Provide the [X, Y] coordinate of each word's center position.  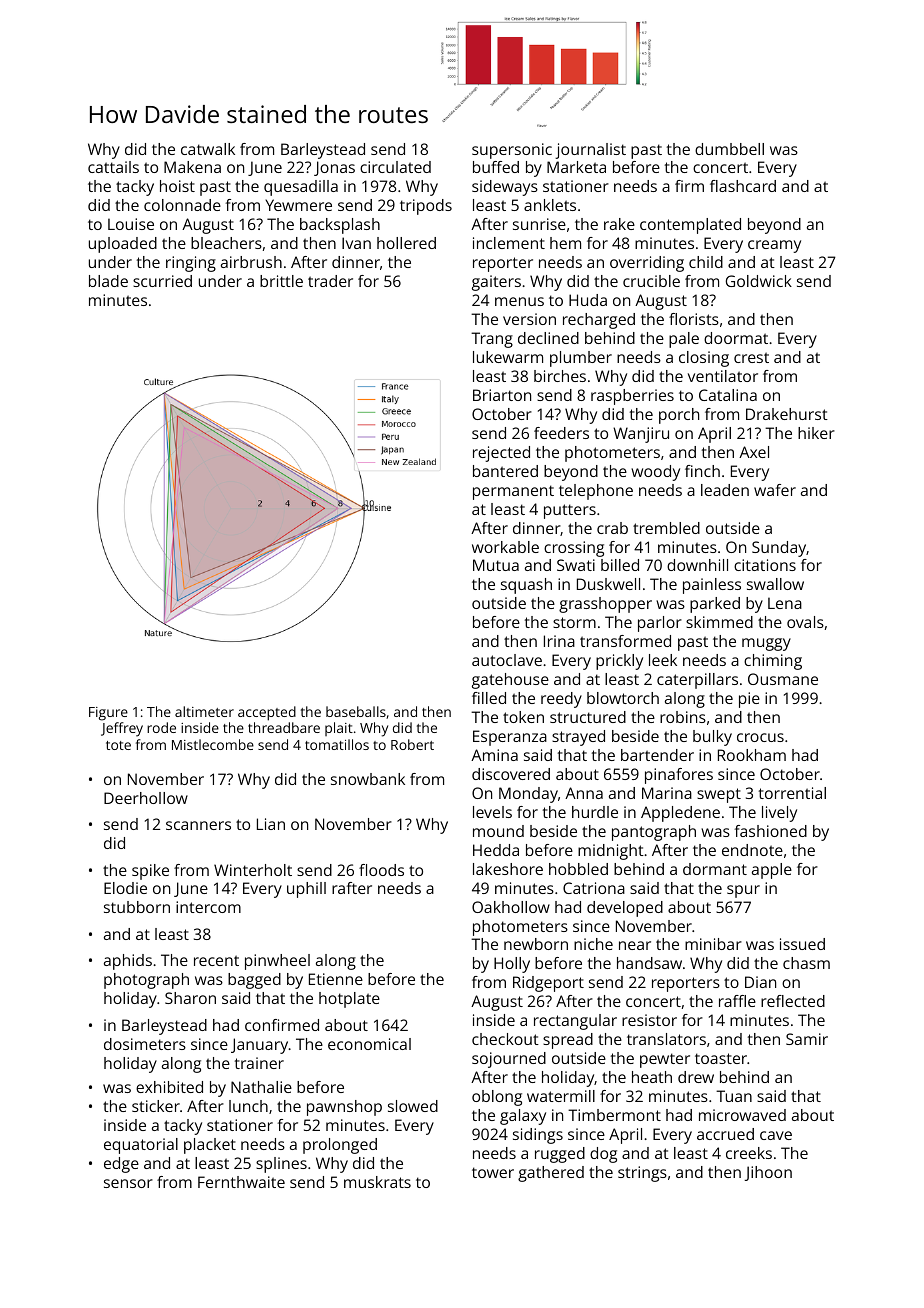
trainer [259, 1063]
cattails [113, 167]
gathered [551, 1174]
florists [694, 319]
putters [570, 511]
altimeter [204, 711]
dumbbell [729, 149]
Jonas [334, 168]
